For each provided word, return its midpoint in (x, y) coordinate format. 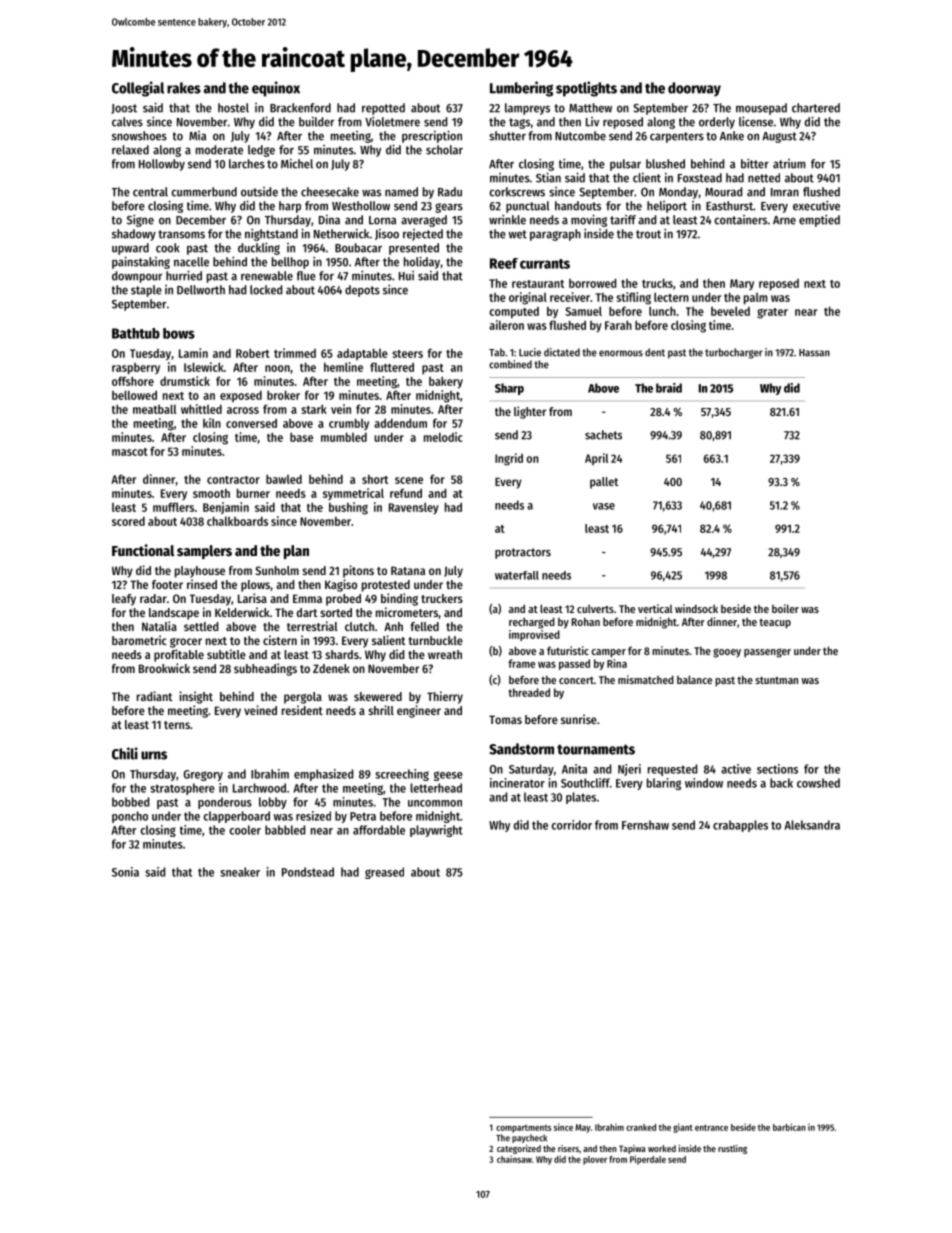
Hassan (814, 353)
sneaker (240, 872)
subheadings (265, 669)
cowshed (818, 783)
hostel (233, 108)
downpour (137, 277)
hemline (343, 367)
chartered (816, 108)
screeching (402, 775)
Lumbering (521, 89)
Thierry (445, 697)
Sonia (125, 872)
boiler (785, 608)
